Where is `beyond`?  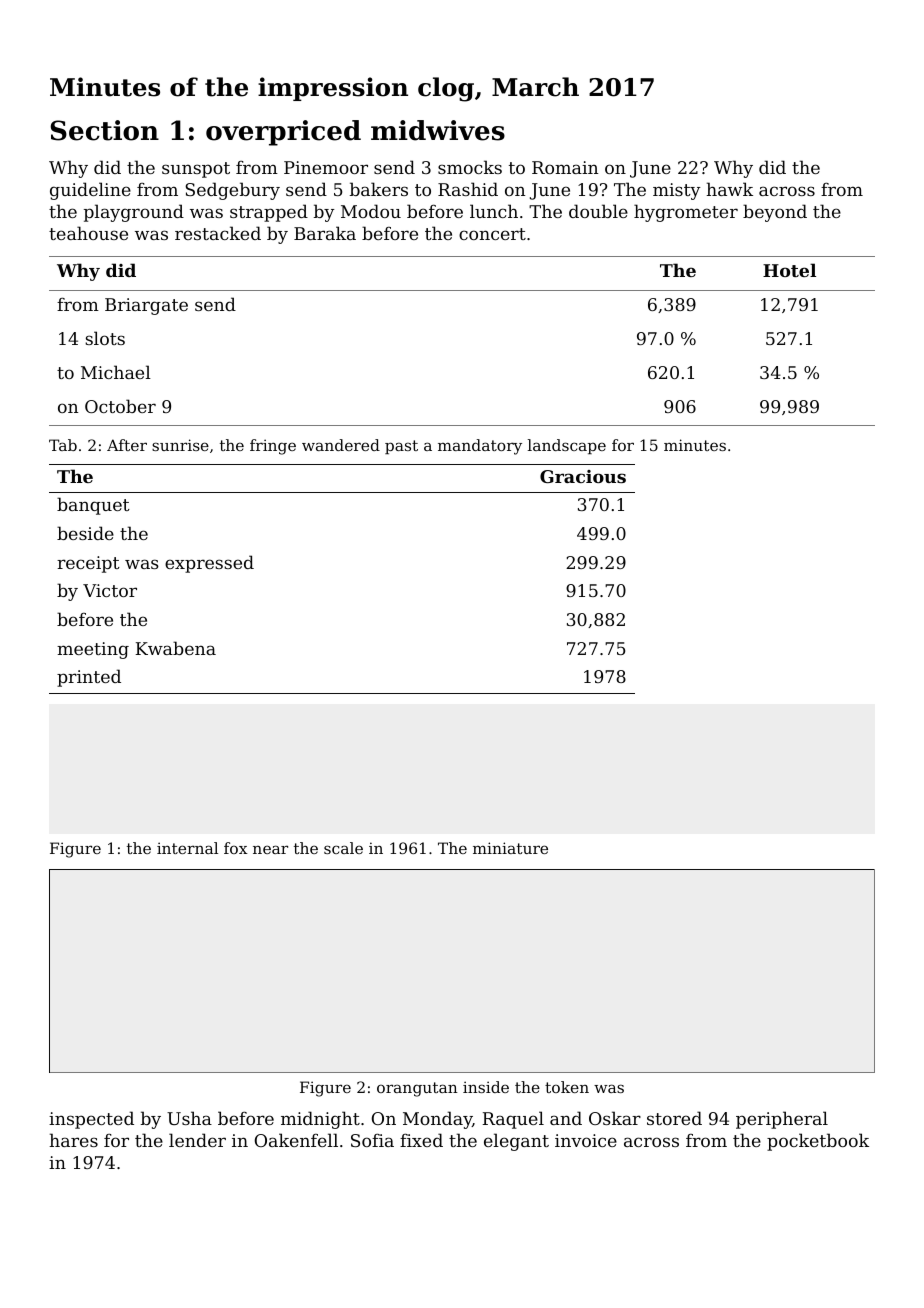 beyond is located at coordinates (775, 213).
